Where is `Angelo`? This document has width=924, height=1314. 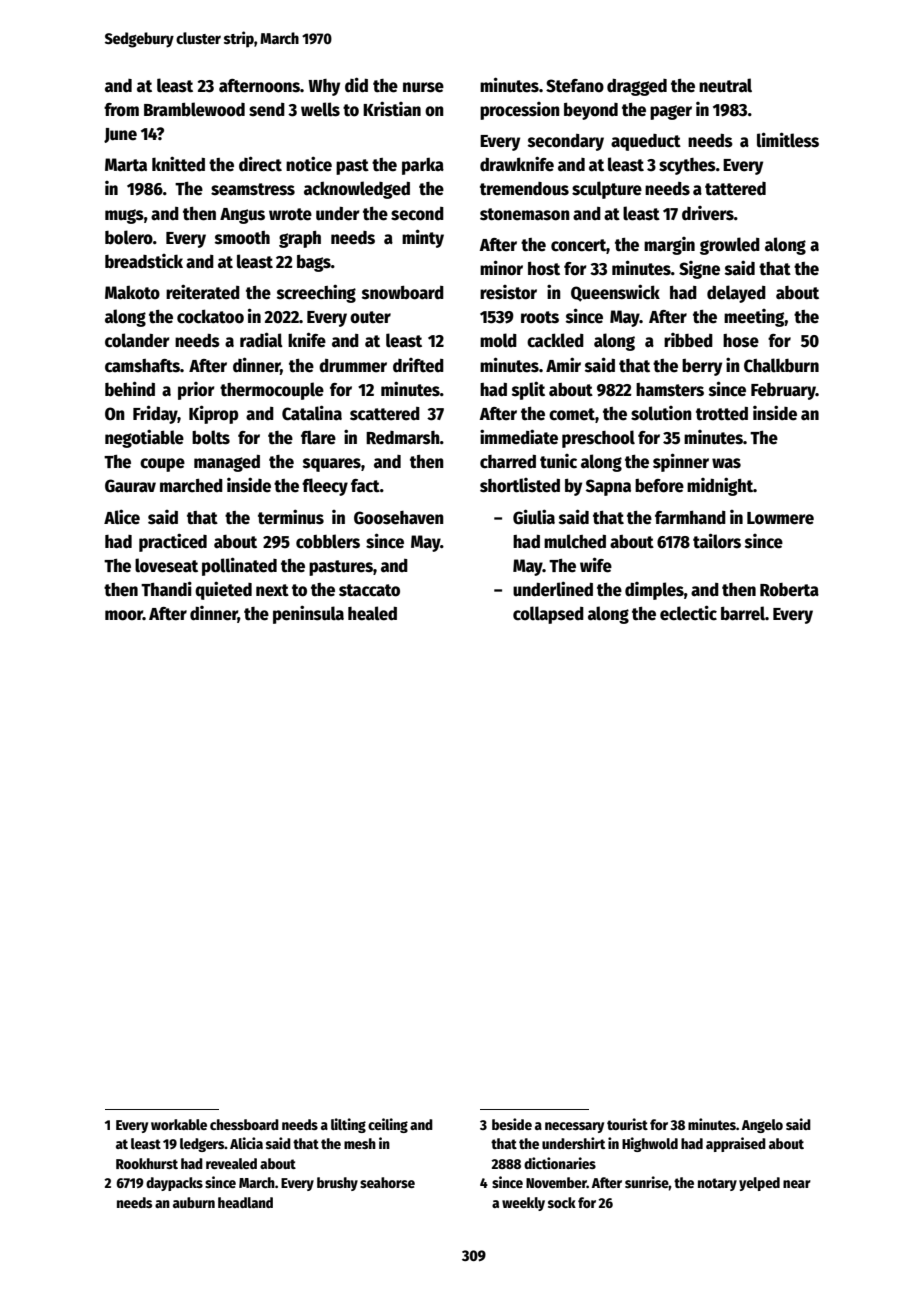
Angelo is located at coordinates (762, 1126).
